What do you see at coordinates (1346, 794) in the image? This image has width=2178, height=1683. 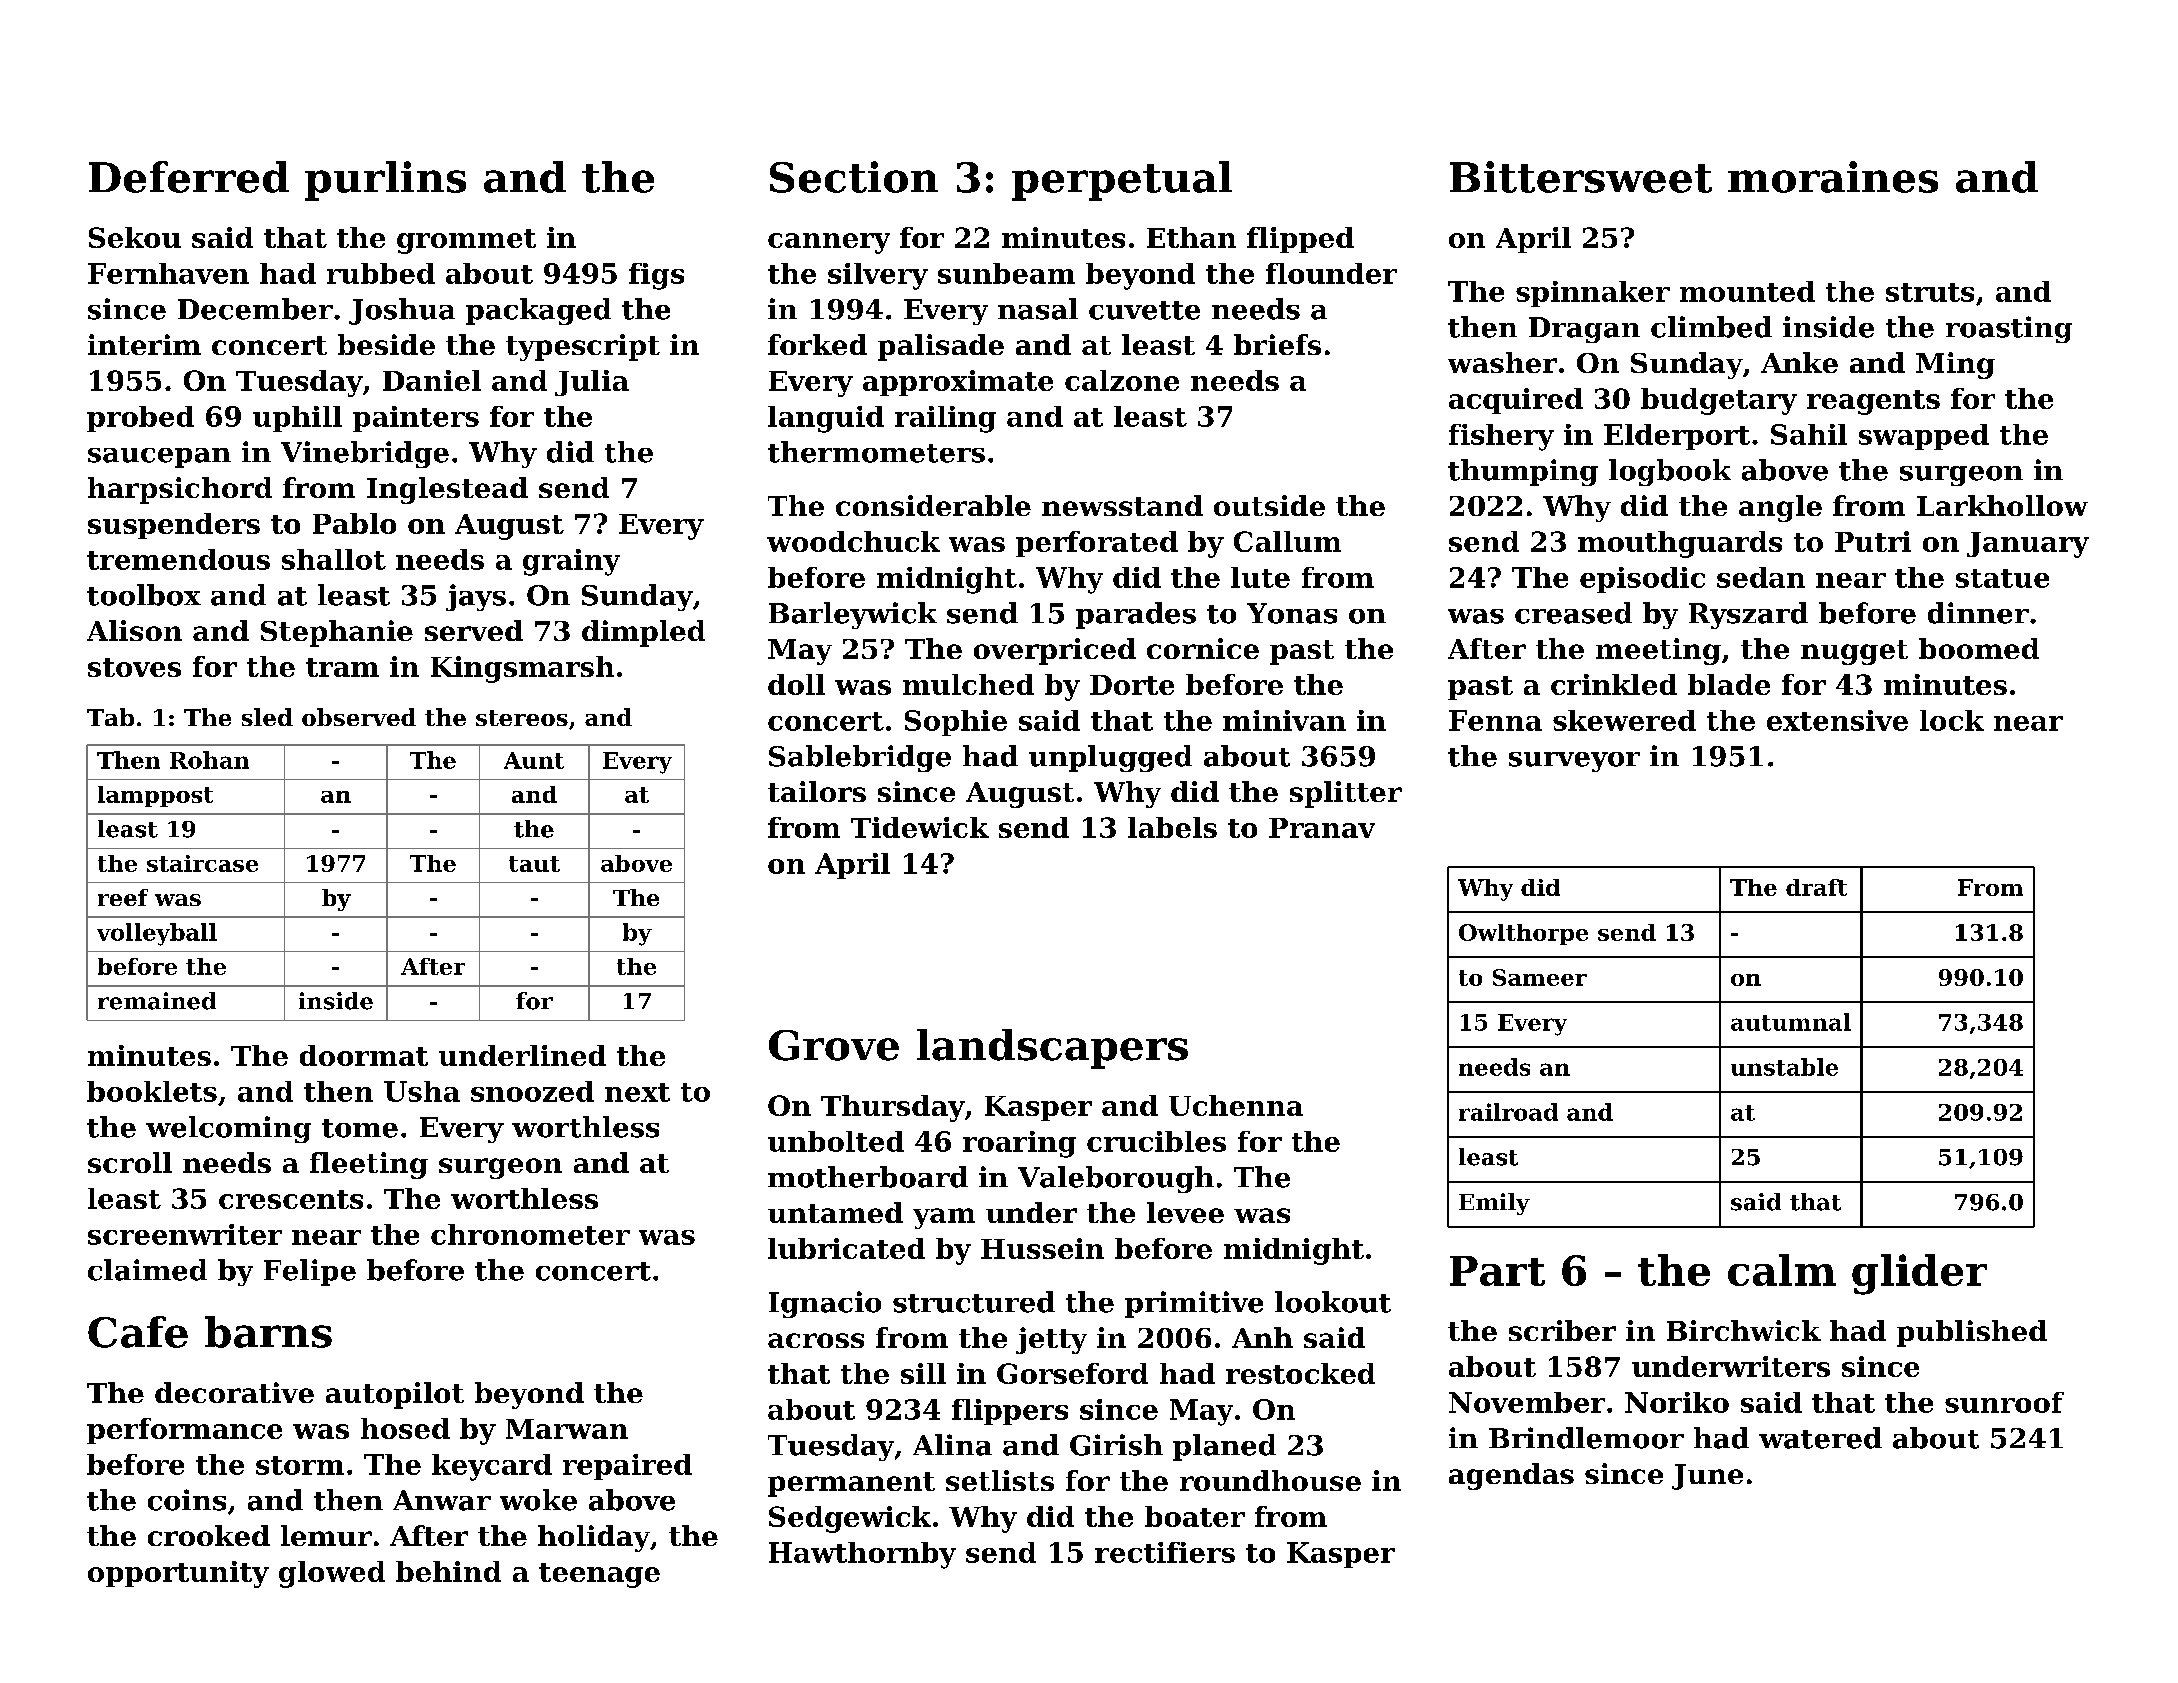 I see `splitter` at bounding box center [1346, 794].
